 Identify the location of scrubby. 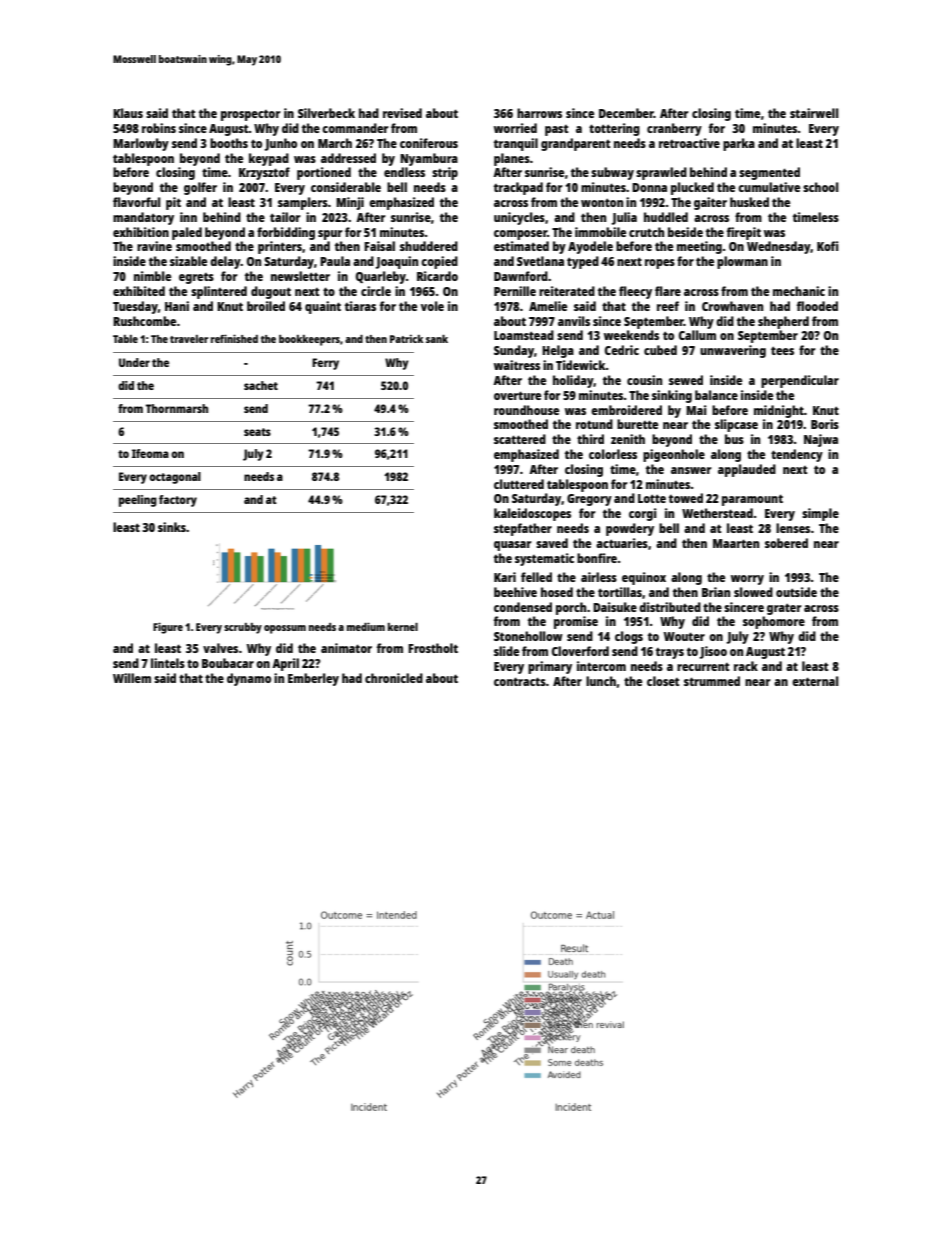
(243, 628).
